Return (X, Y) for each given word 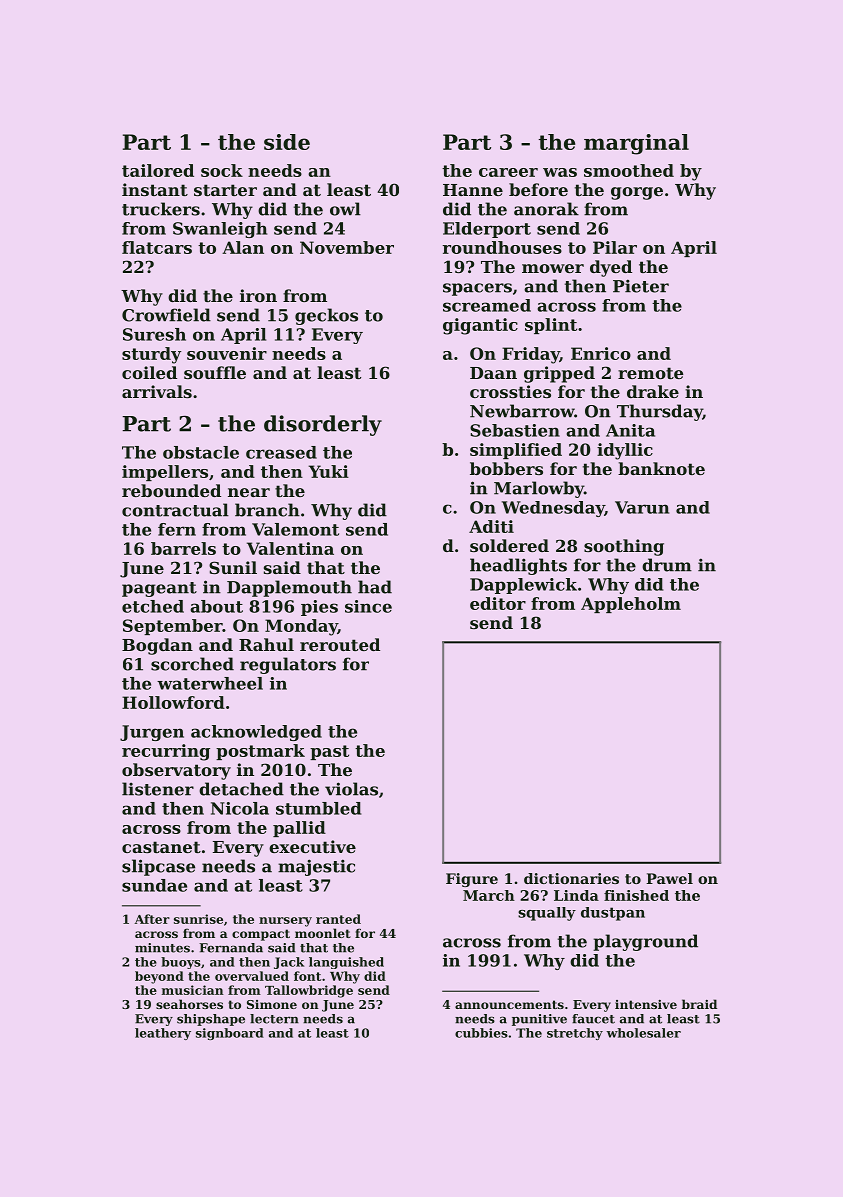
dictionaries (571, 878)
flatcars (157, 247)
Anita (630, 430)
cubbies (481, 1033)
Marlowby (539, 489)
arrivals (157, 391)
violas (351, 789)
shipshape (211, 1020)
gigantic (480, 326)
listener (158, 789)
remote (650, 373)
